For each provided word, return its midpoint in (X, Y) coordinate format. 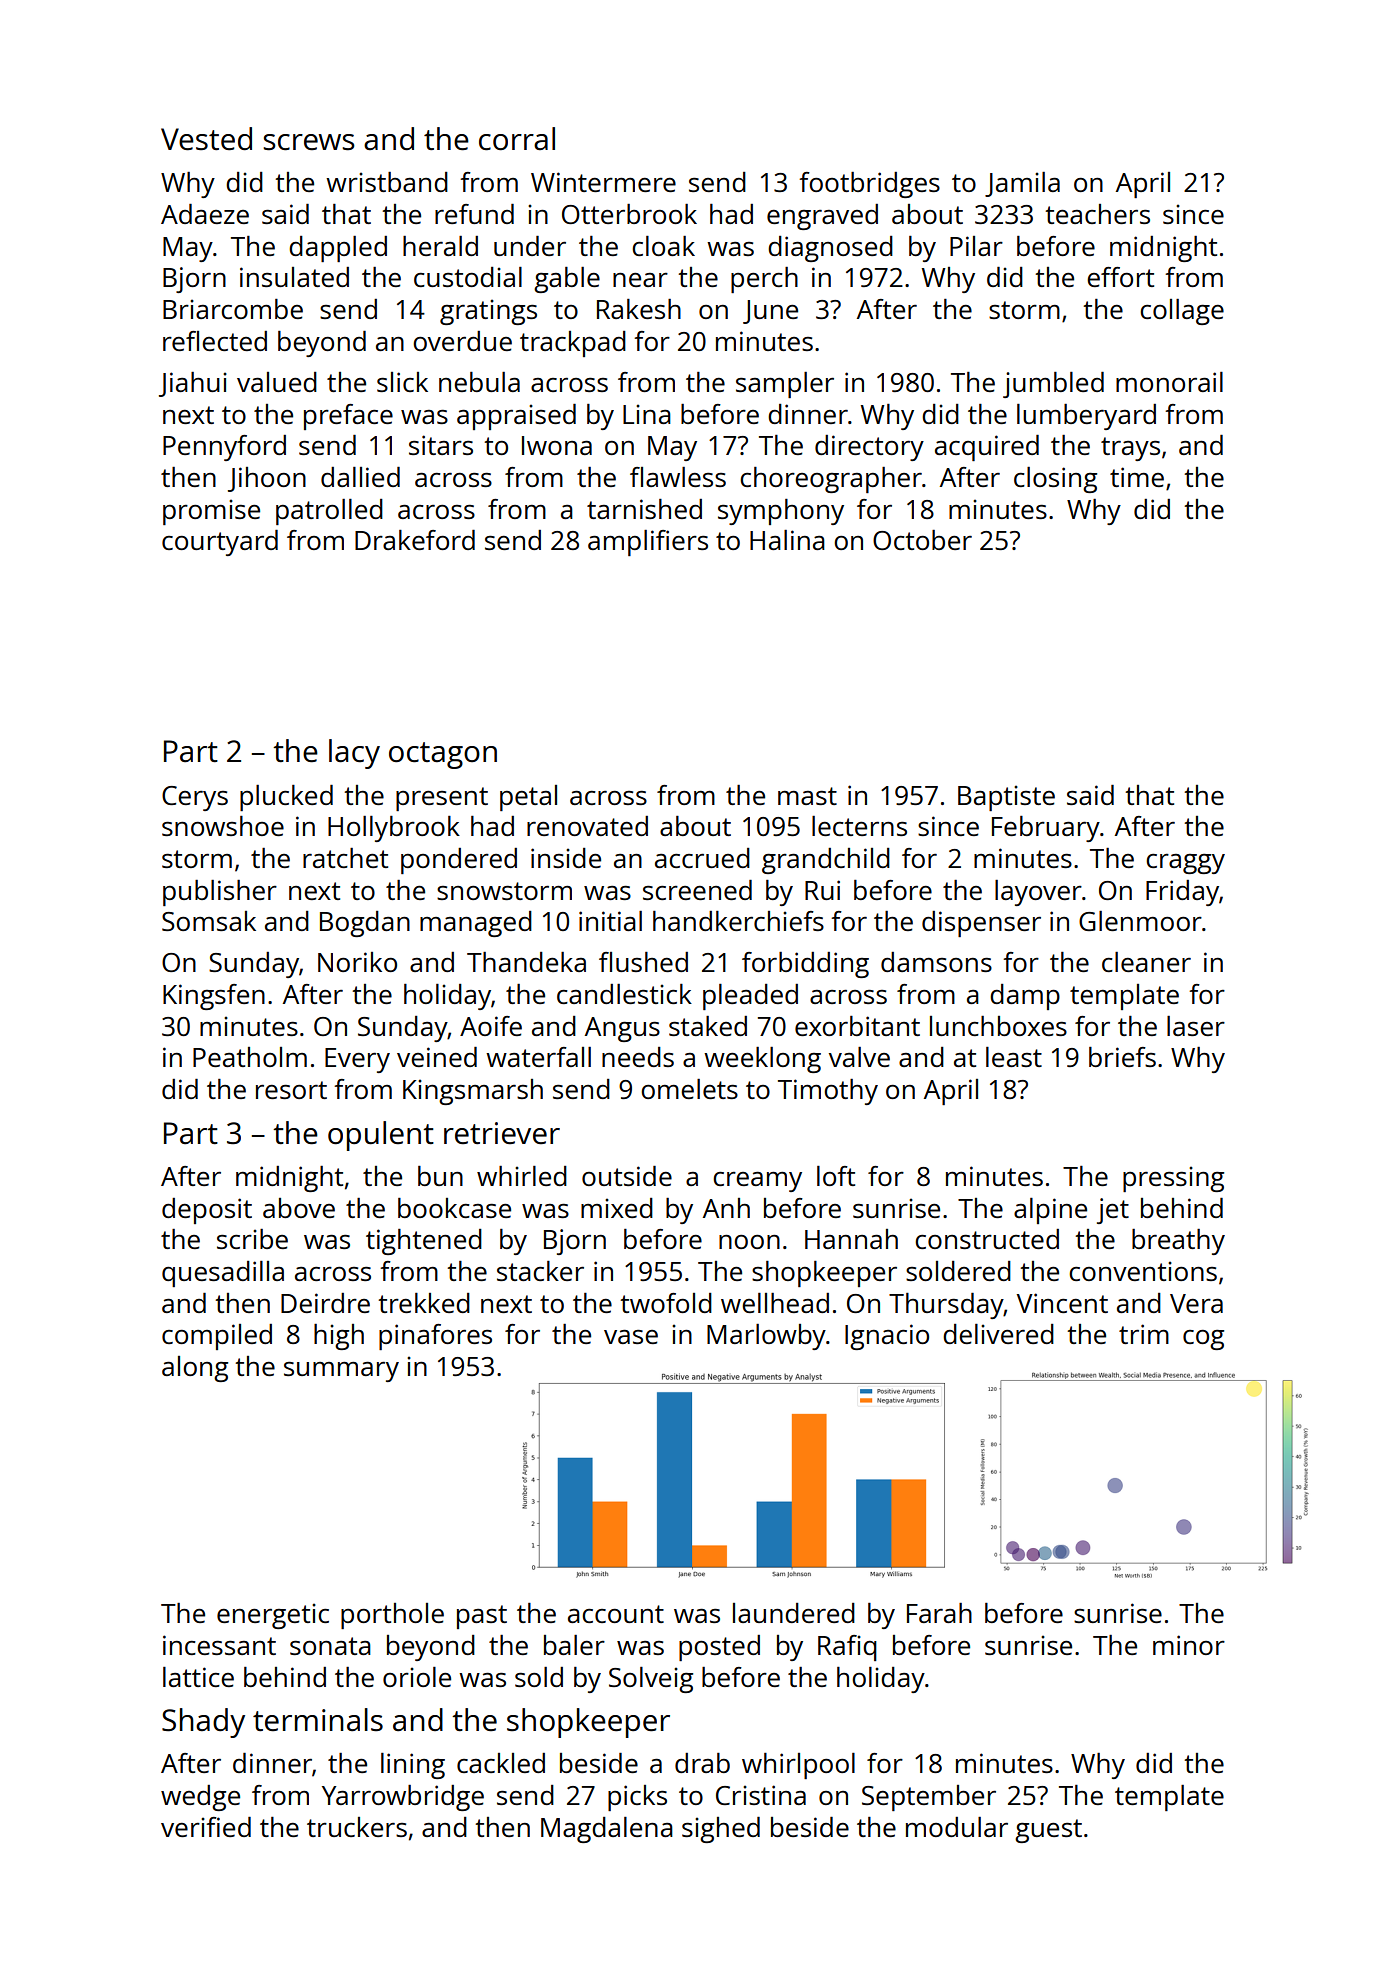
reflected (215, 341)
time (1137, 477)
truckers (357, 1827)
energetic (273, 1616)
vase (631, 1337)
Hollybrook (394, 829)
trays (1130, 449)
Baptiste (1006, 798)
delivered (998, 1334)
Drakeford (415, 540)
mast (807, 796)
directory (869, 448)
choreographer (831, 480)
